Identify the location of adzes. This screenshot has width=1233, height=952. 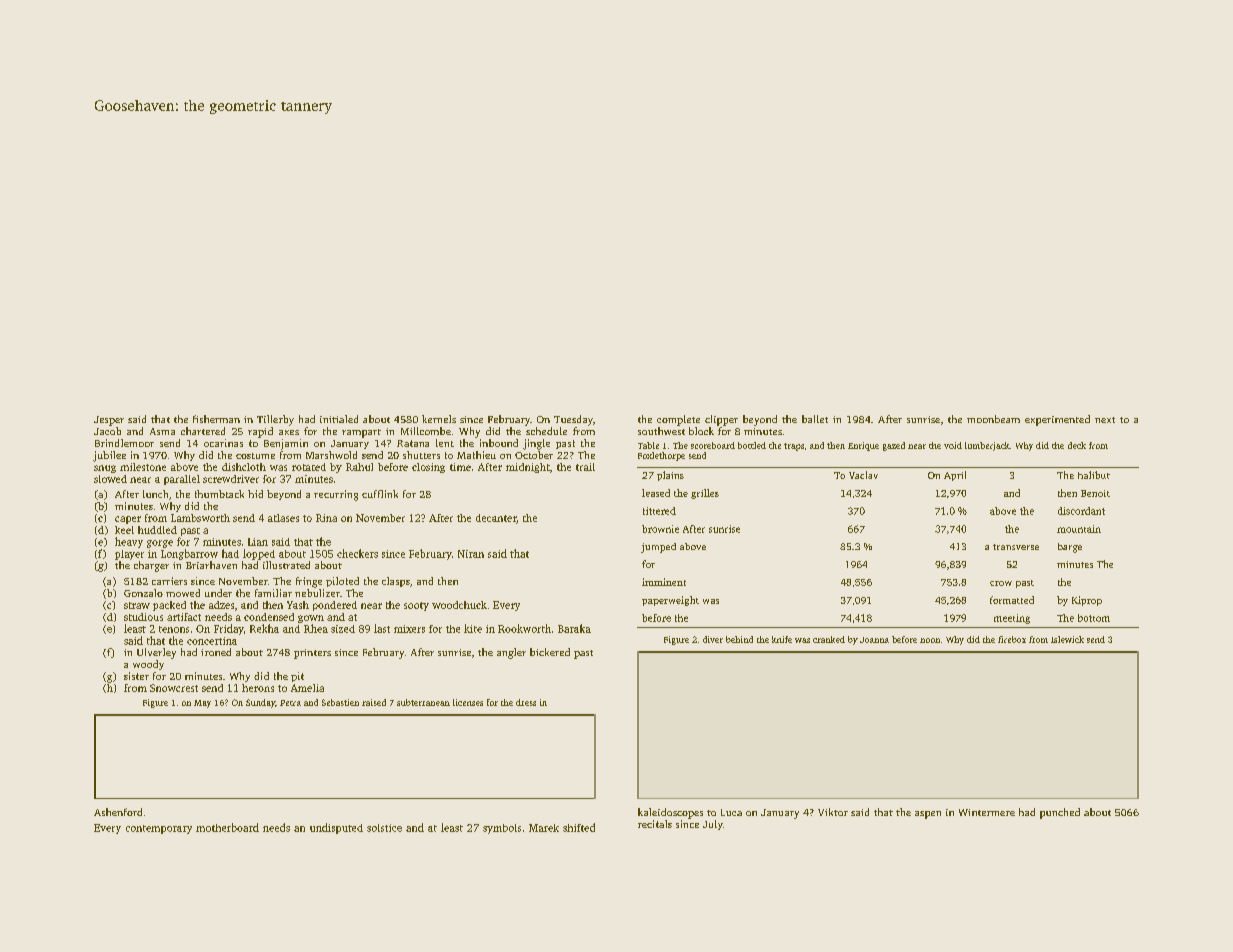
(221, 605).
